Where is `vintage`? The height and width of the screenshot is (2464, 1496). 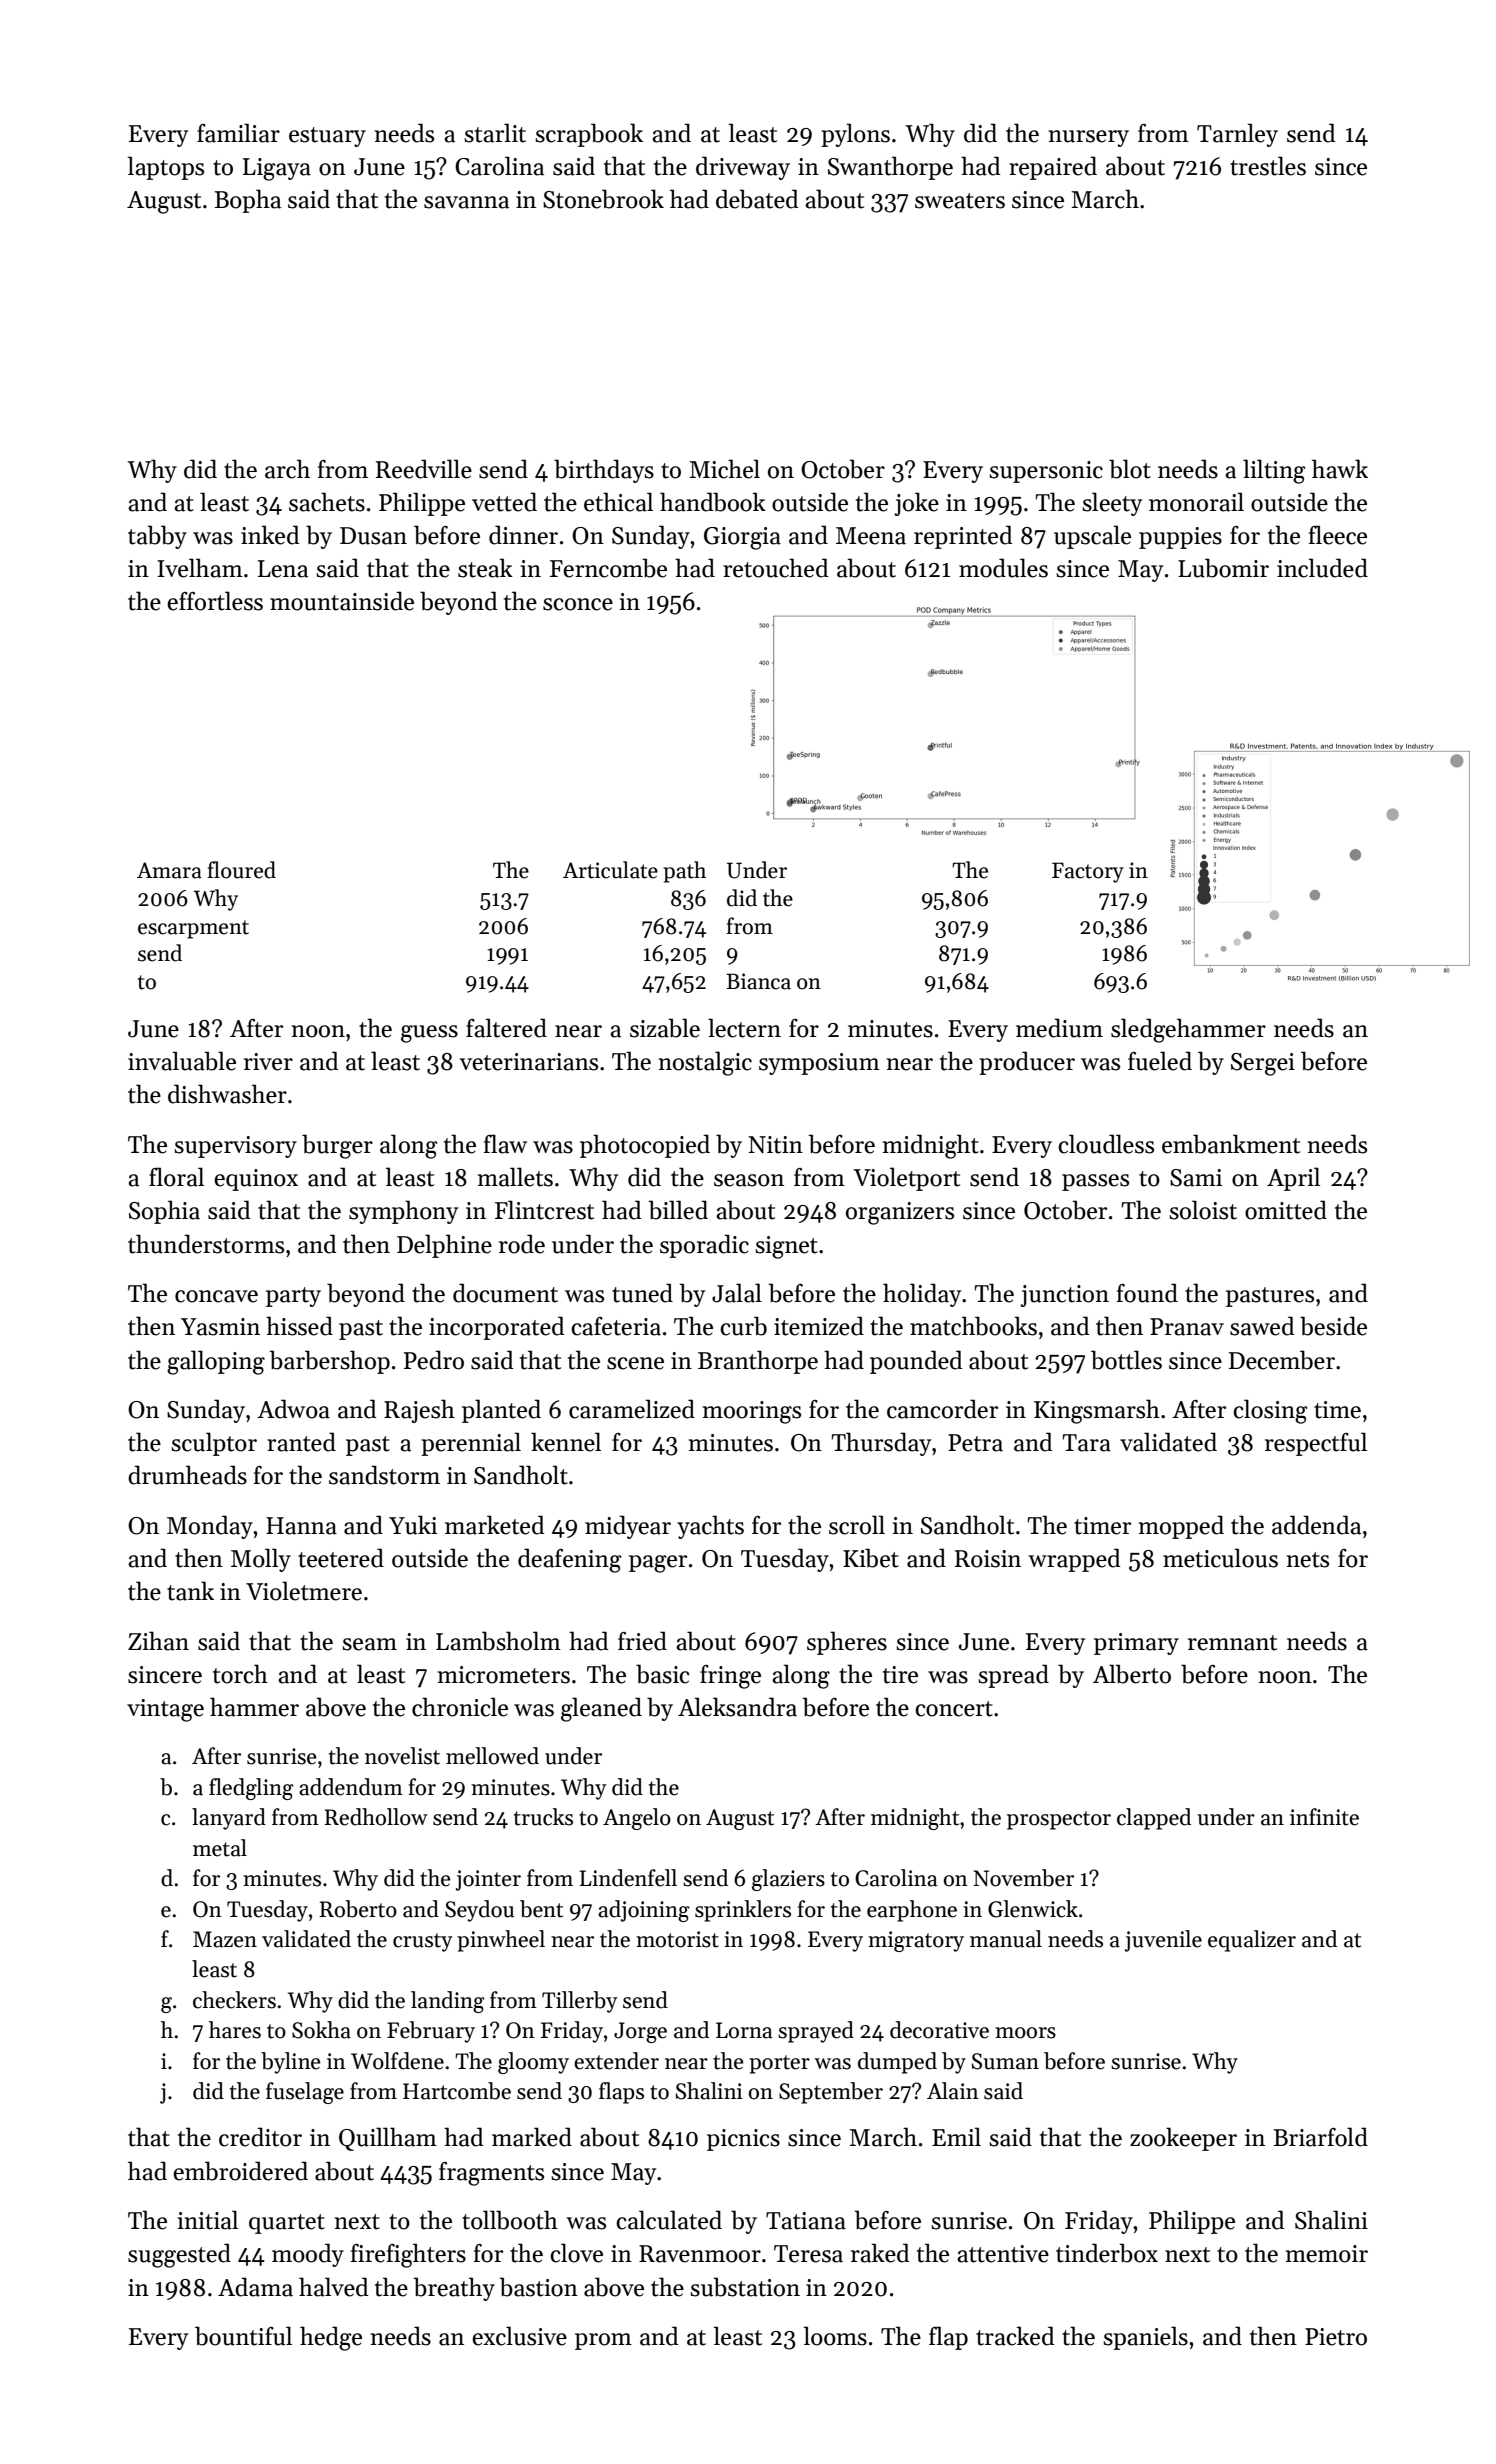 vintage is located at coordinates (165, 1710).
